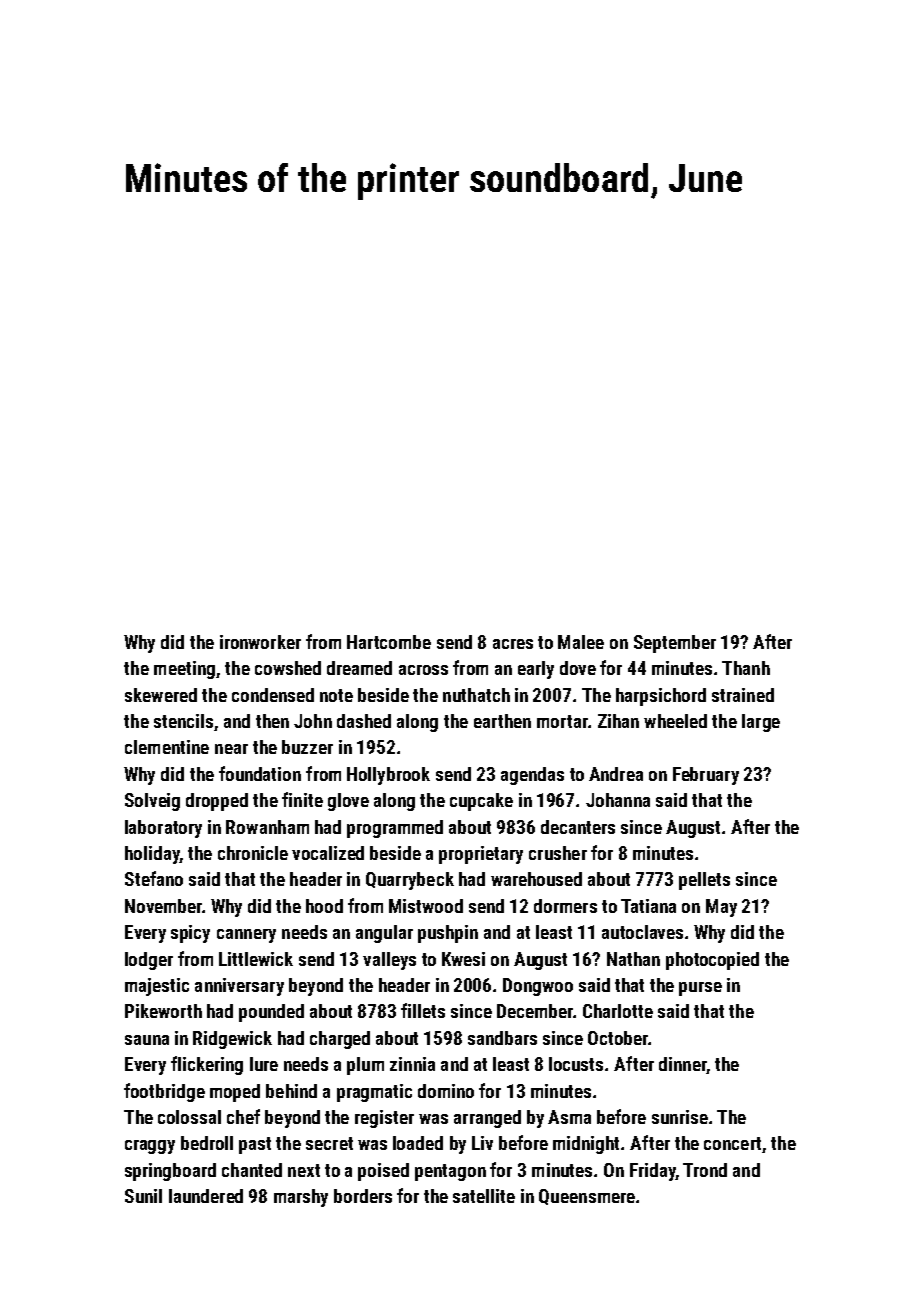 The width and height of the screenshot is (924, 1311). What do you see at coordinates (700, 989) in the screenshot?
I see `purse` at bounding box center [700, 989].
